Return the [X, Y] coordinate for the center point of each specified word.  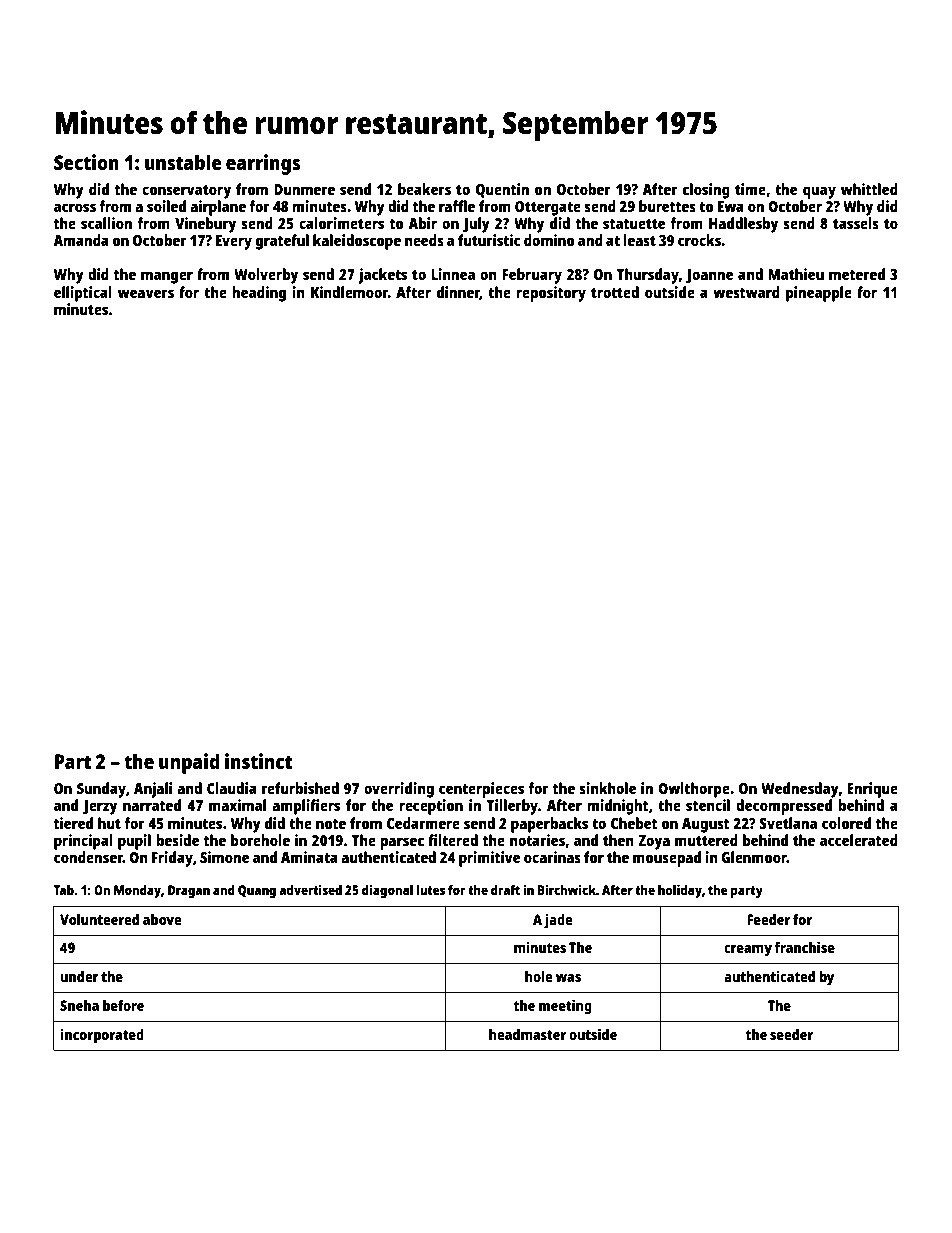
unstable [183, 162]
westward [746, 292]
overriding [399, 790]
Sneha [79, 1005]
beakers [424, 189]
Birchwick [567, 889]
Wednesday [800, 790]
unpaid [189, 763]
